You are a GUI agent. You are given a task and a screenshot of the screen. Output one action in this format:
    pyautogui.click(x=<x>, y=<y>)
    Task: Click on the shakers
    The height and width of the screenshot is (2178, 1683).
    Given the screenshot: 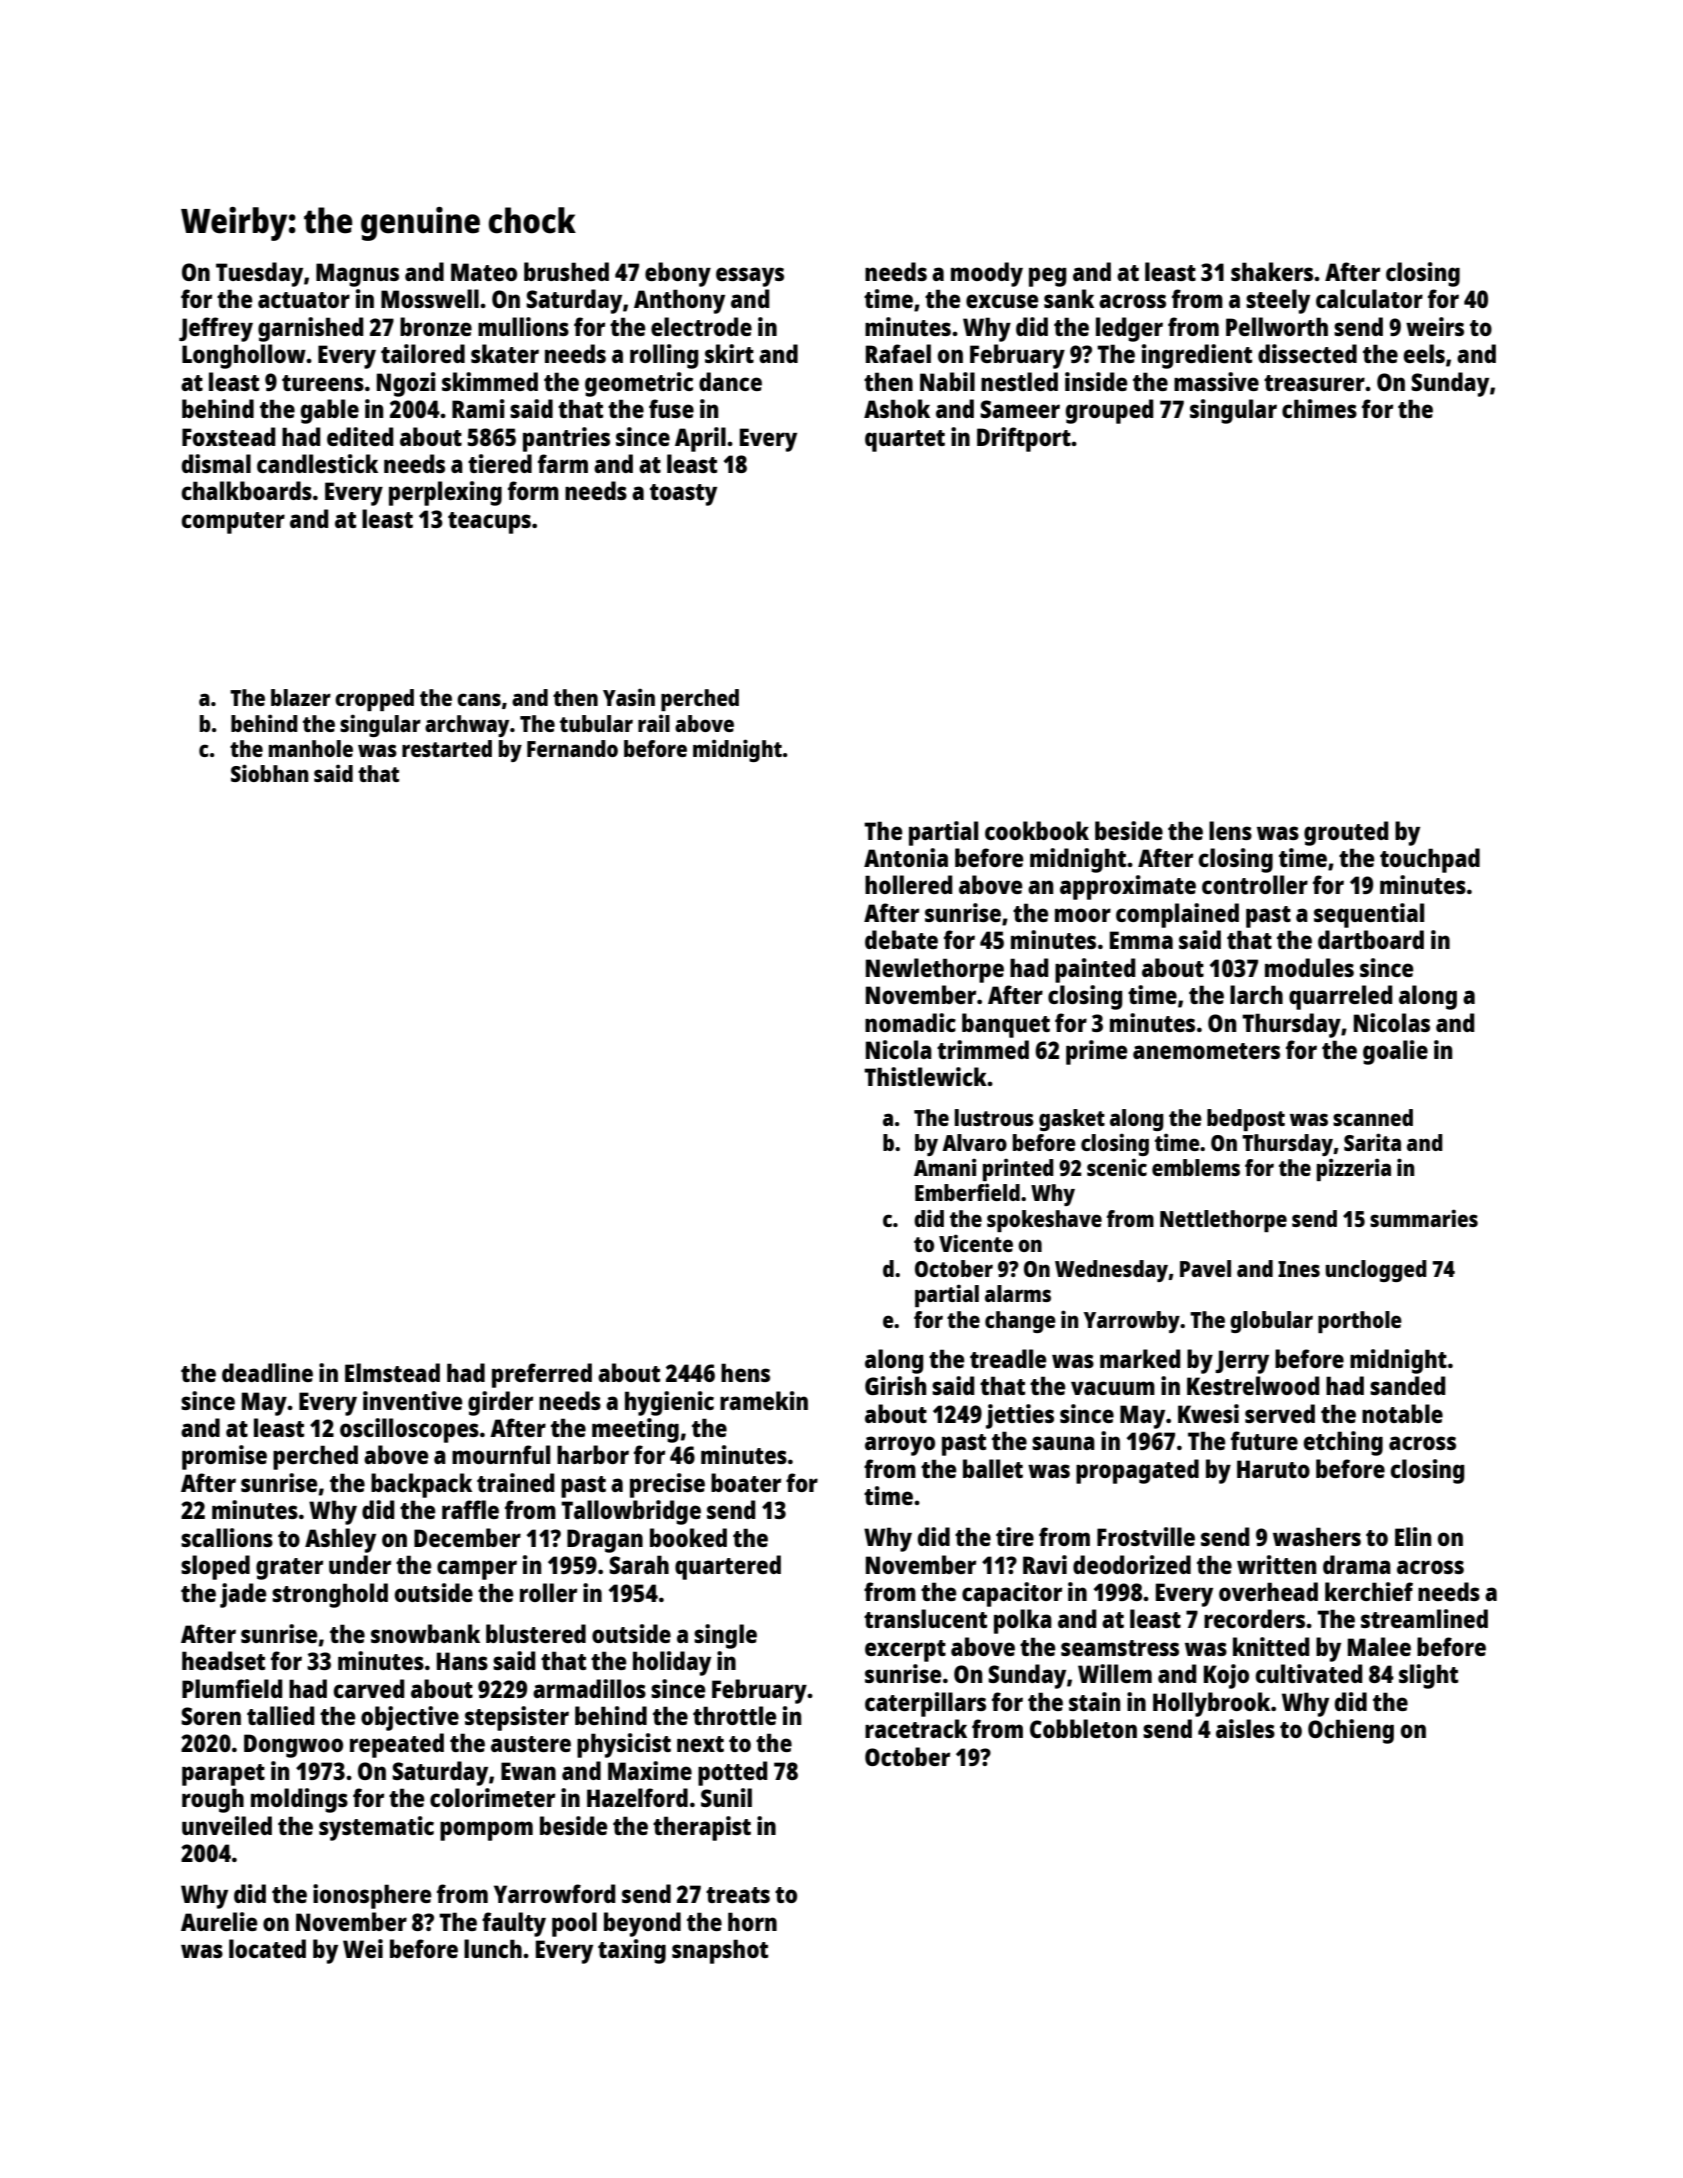 What is the action you would take?
    pyautogui.click(x=1272, y=271)
